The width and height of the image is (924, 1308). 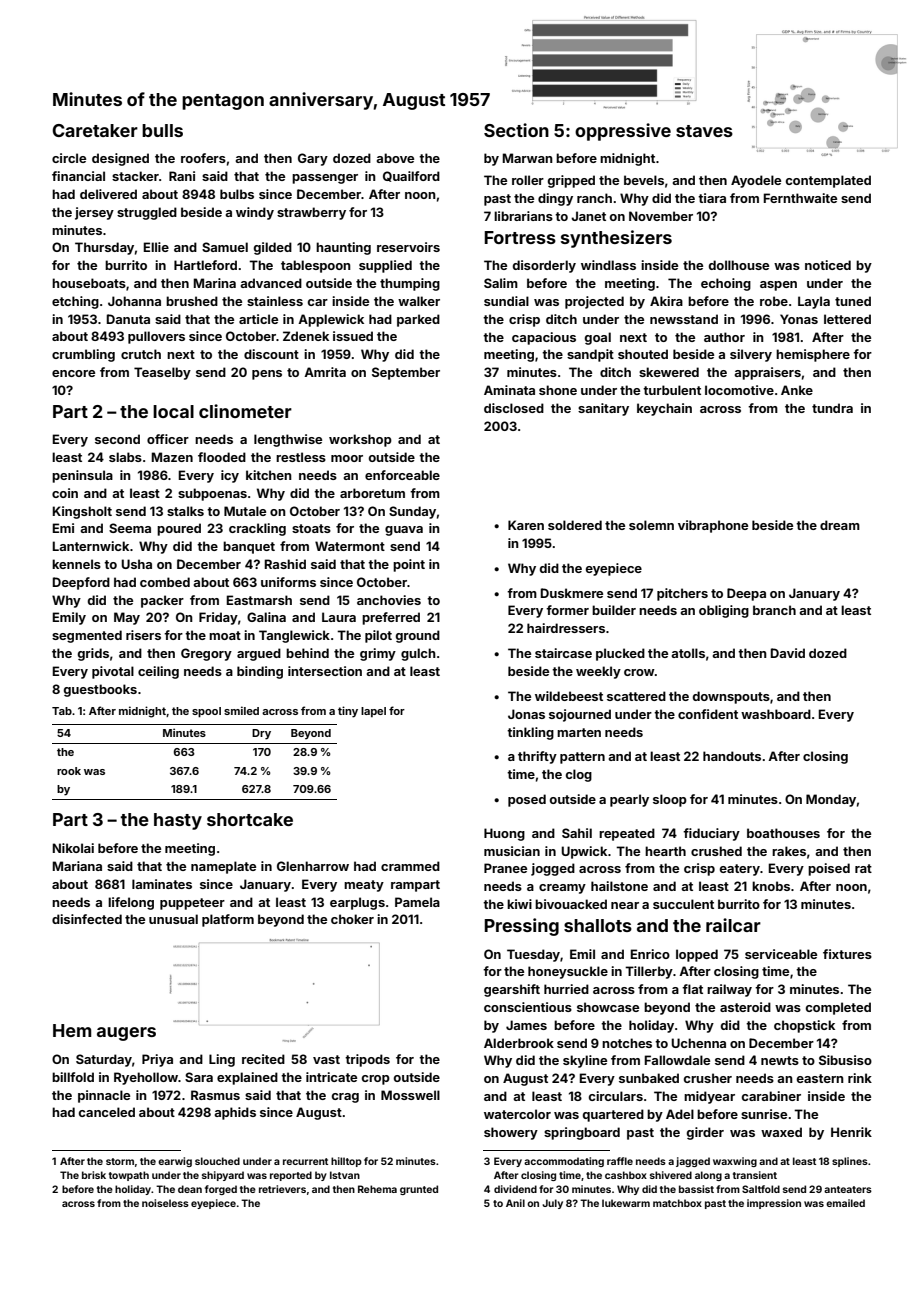 I want to click on oppressive, so click(x=623, y=132).
